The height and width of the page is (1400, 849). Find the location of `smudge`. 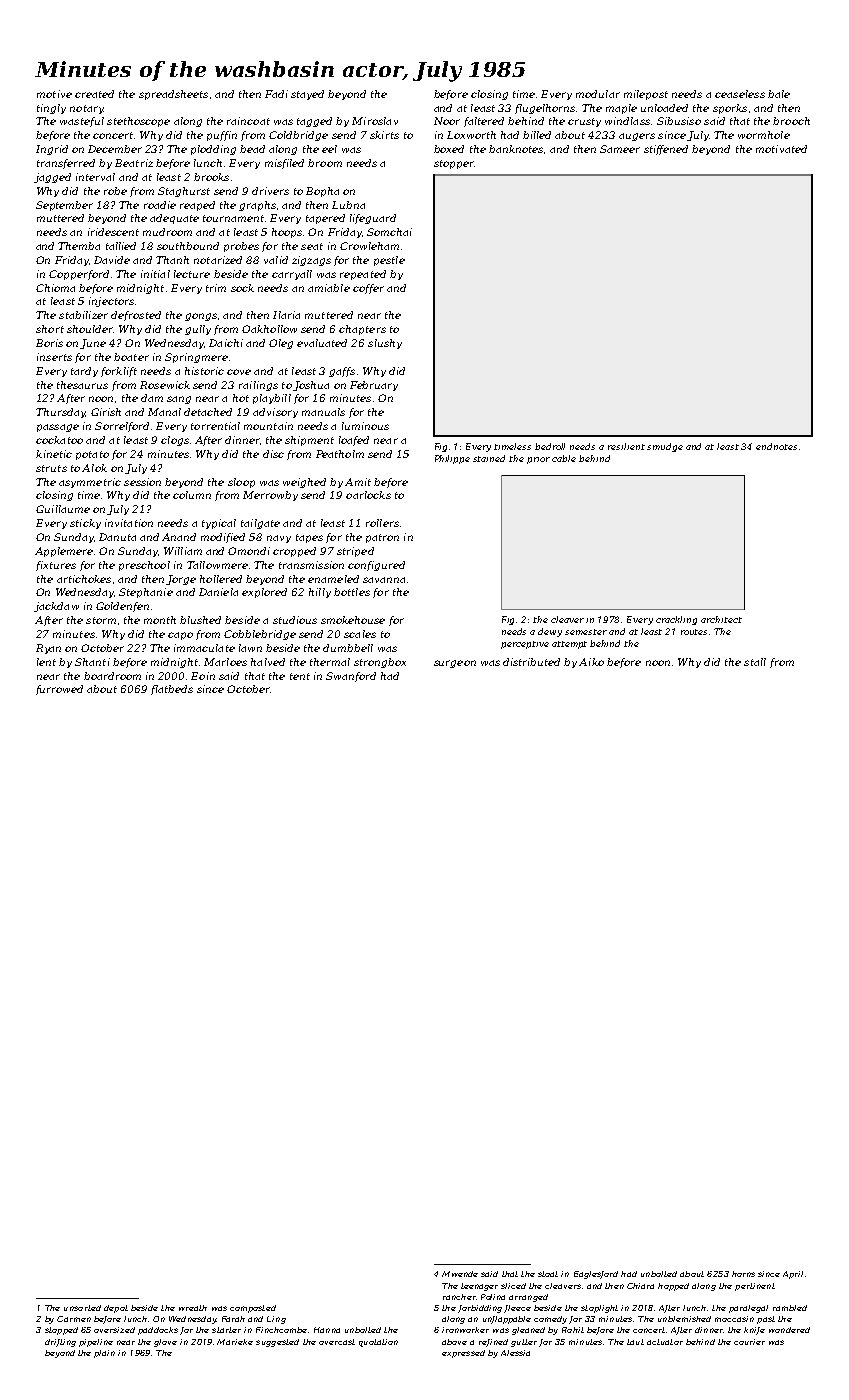

smudge is located at coordinates (665, 447).
